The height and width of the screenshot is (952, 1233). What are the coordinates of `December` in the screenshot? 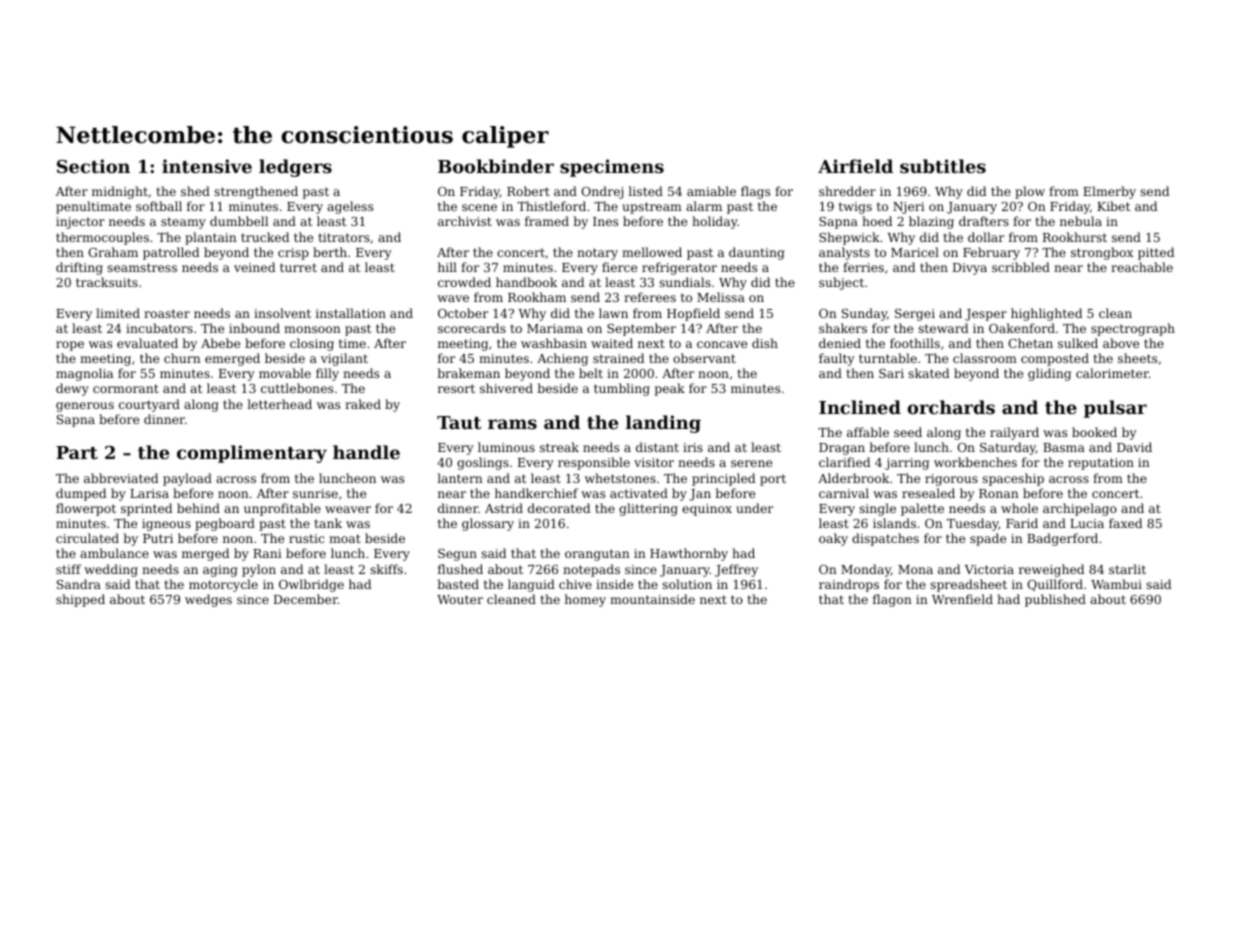 It's located at (306, 599).
